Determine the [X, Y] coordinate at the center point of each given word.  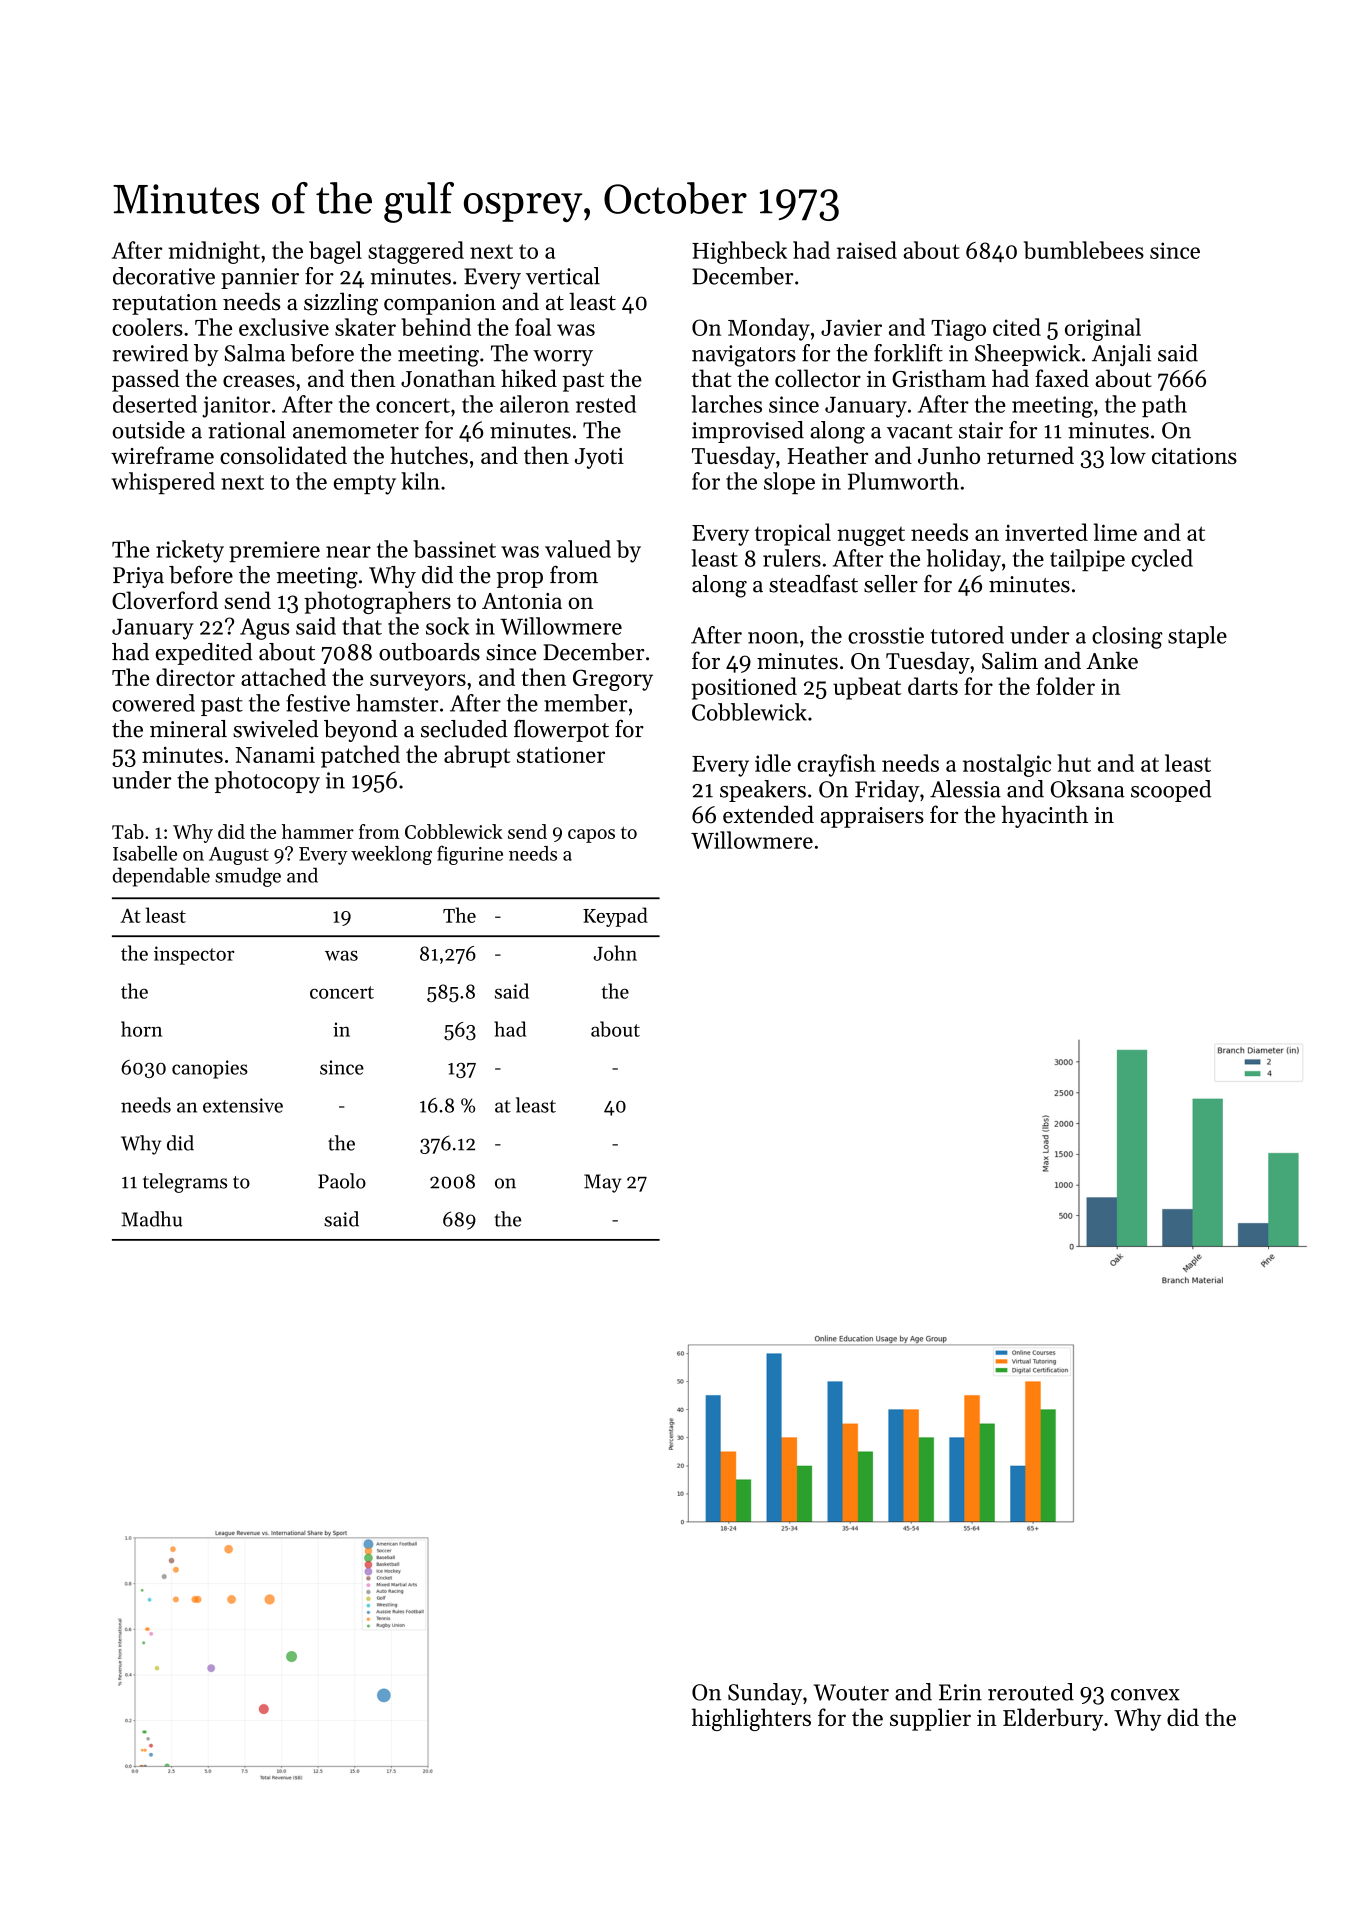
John [615, 953]
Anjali [1121, 355]
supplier [930, 1719]
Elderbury [1053, 1719]
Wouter [851, 1692]
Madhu [152, 1219]
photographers [377, 602]
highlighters [751, 1719]
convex [1145, 1695]
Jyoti [599, 458]
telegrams [185, 1183]
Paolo [342, 1181]
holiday [963, 560]
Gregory [613, 680]
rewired [150, 353]
